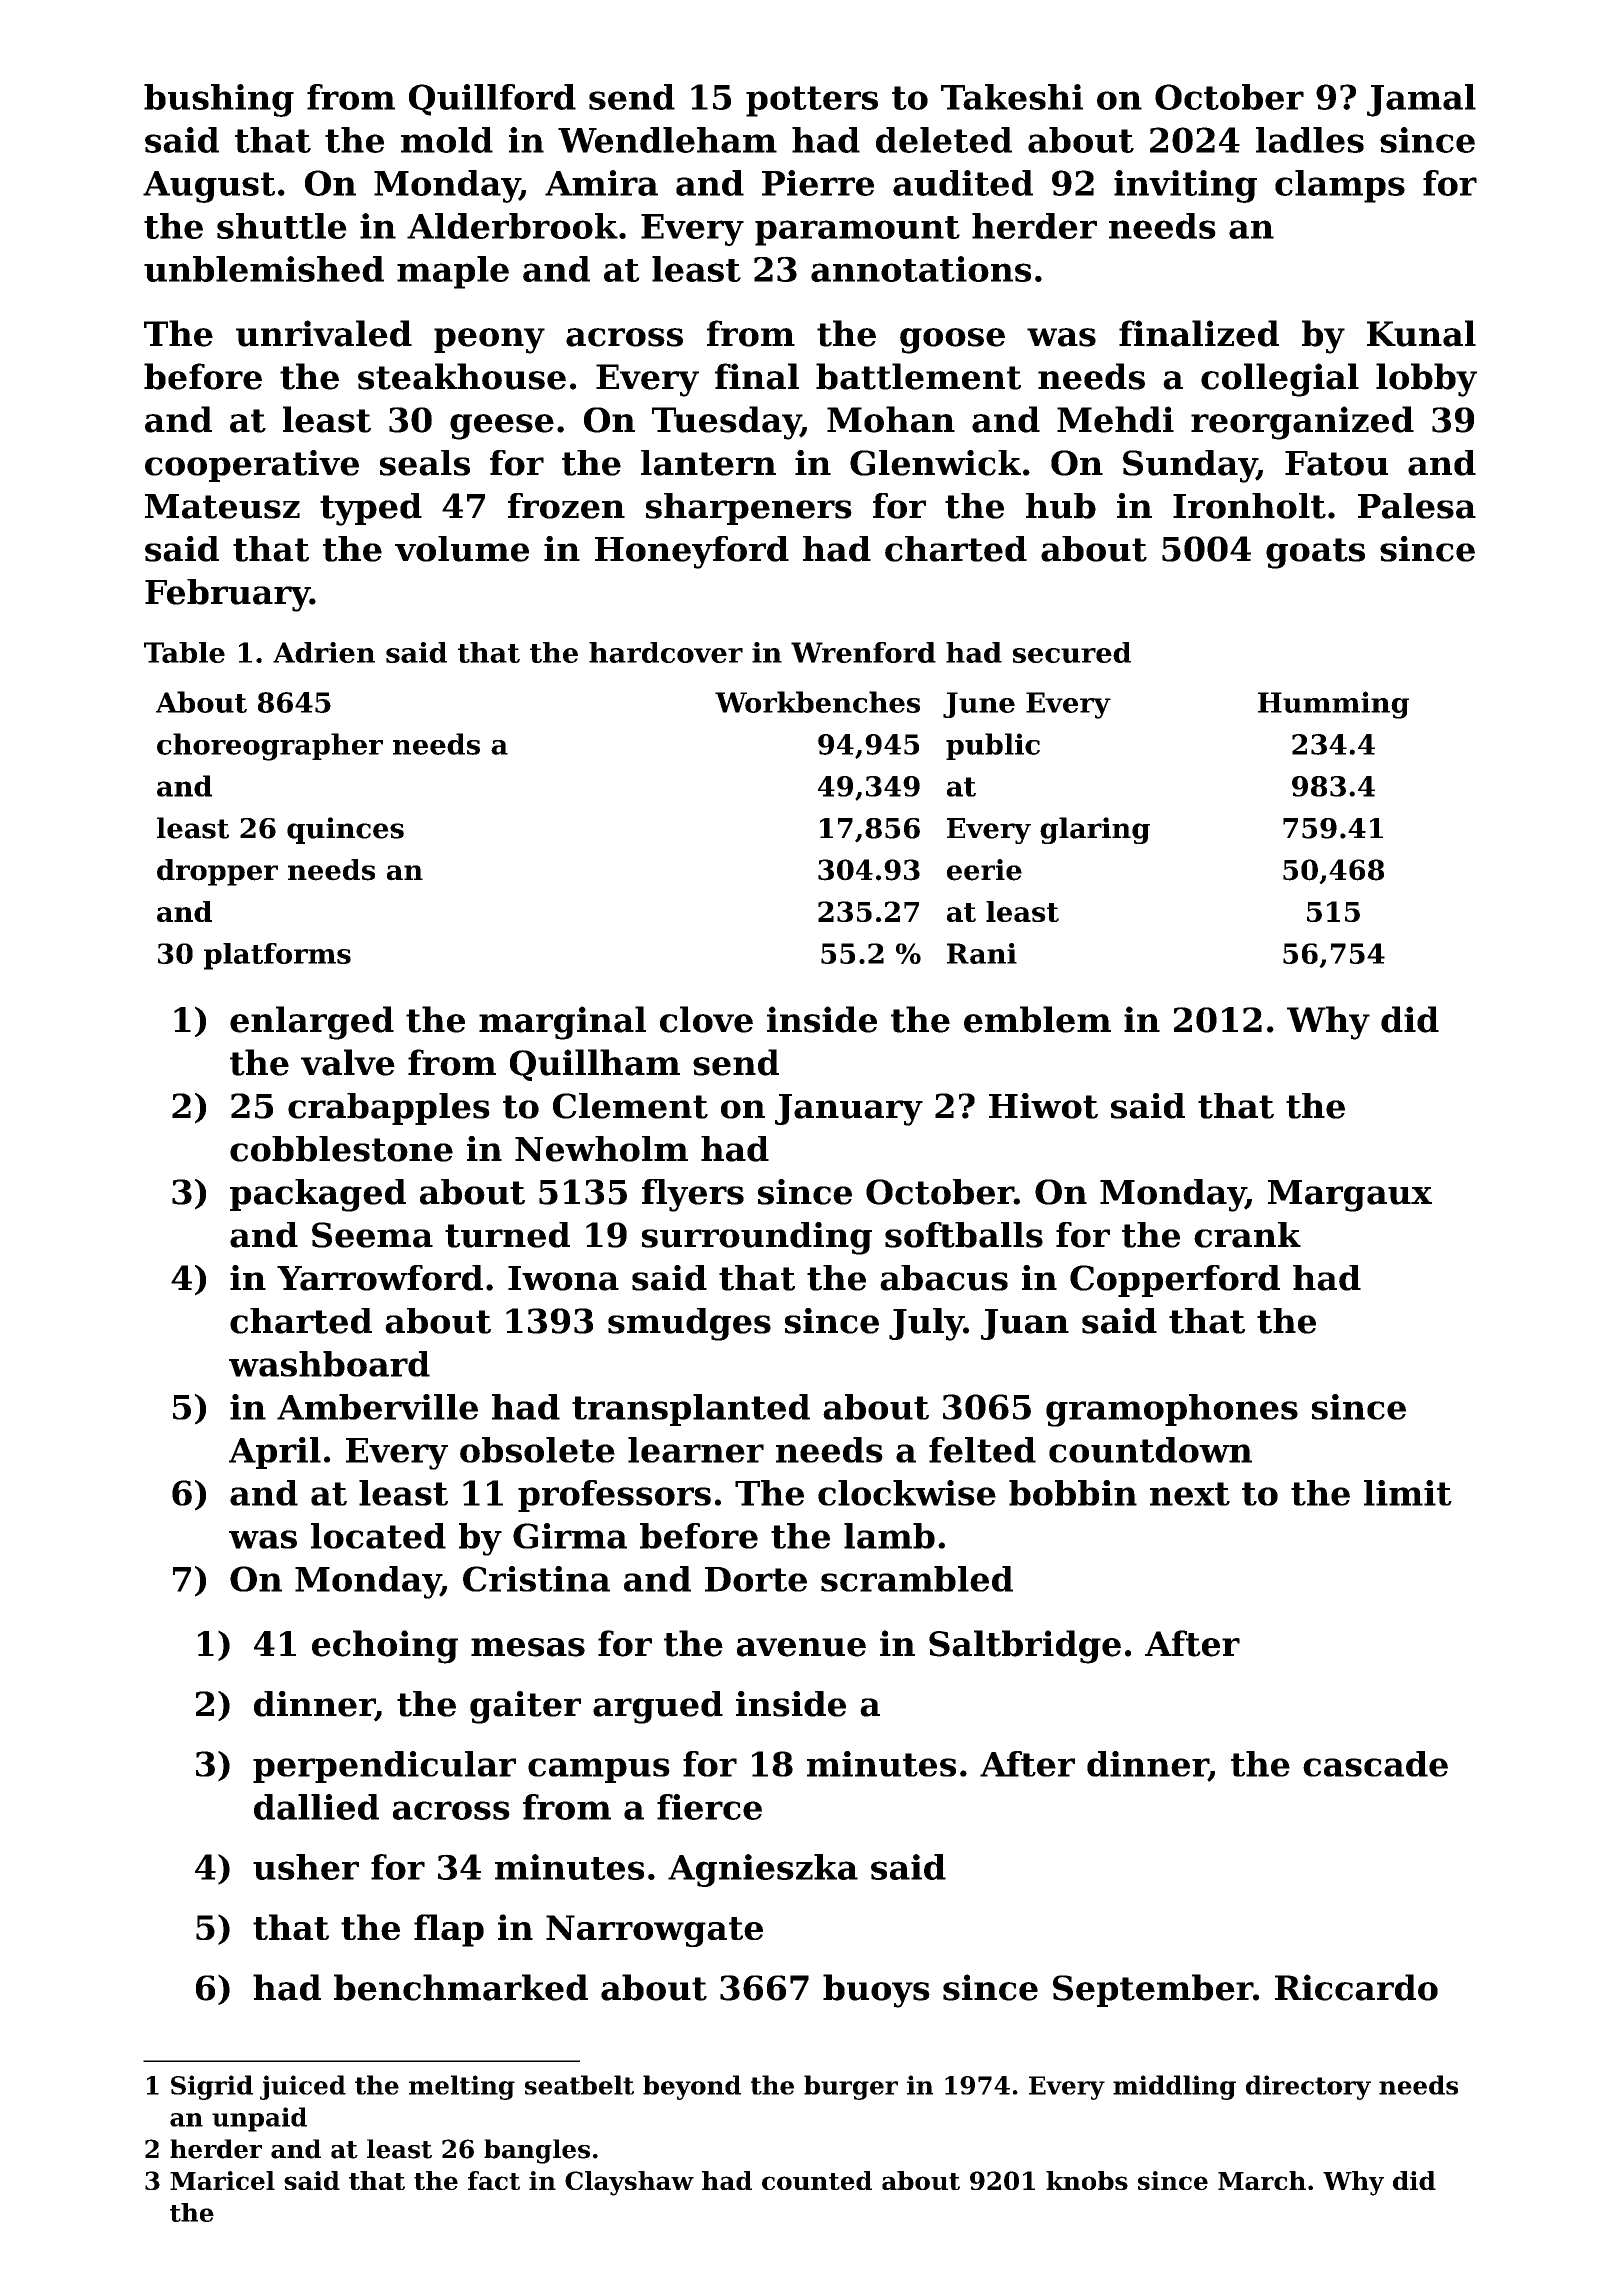 This document has width=1620, height=2292. I want to click on volume, so click(462, 549).
